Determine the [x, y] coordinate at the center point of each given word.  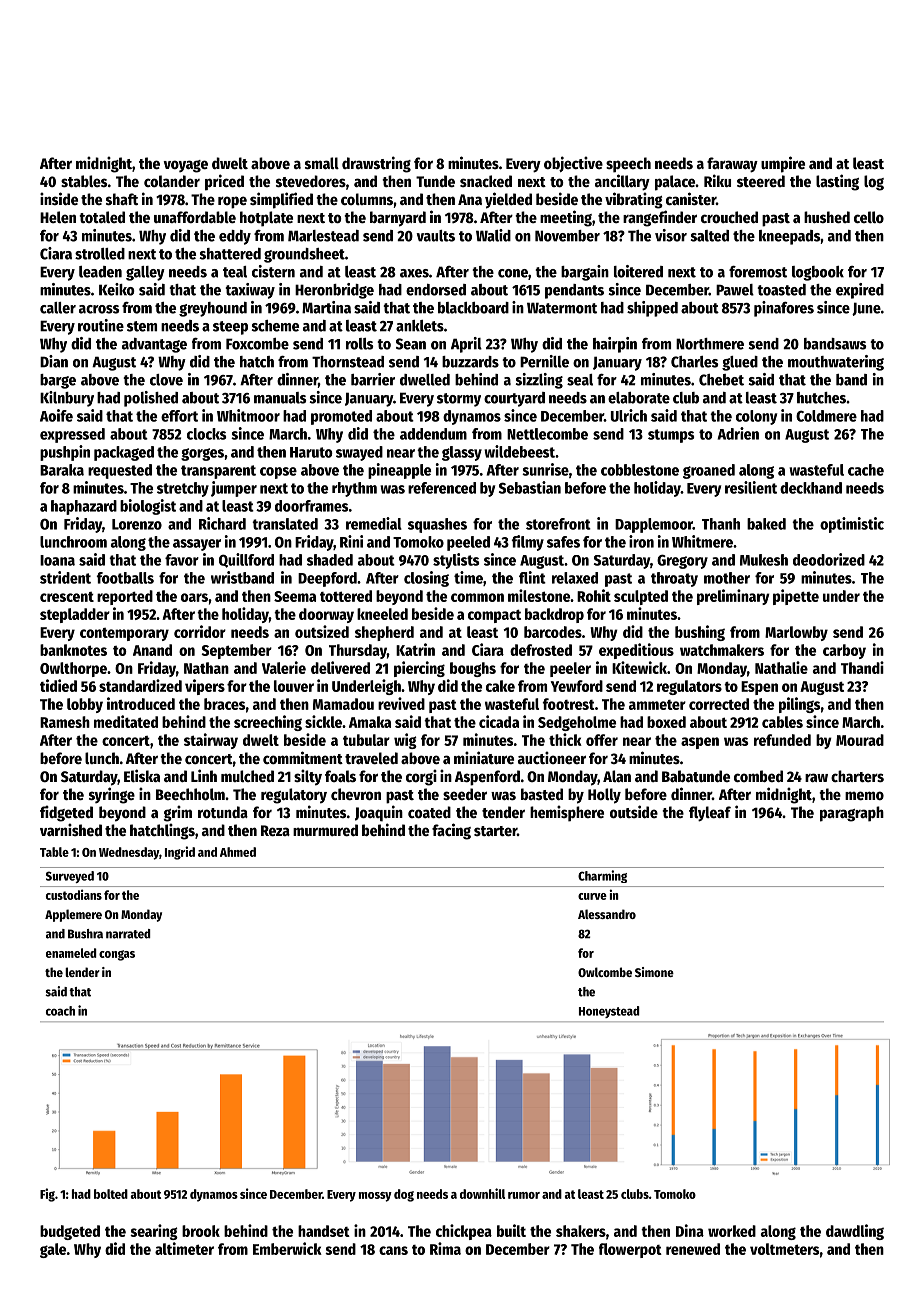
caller [58, 308]
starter [495, 831]
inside [59, 198]
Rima [445, 1248]
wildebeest [519, 451]
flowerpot [630, 1250]
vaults [436, 236]
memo [864, 795]
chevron [356, 794]
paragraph [852, 814]
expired [860, 291]
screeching [268, 723]
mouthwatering [836, 363]
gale [53, 1250]
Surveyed [70, 877]
